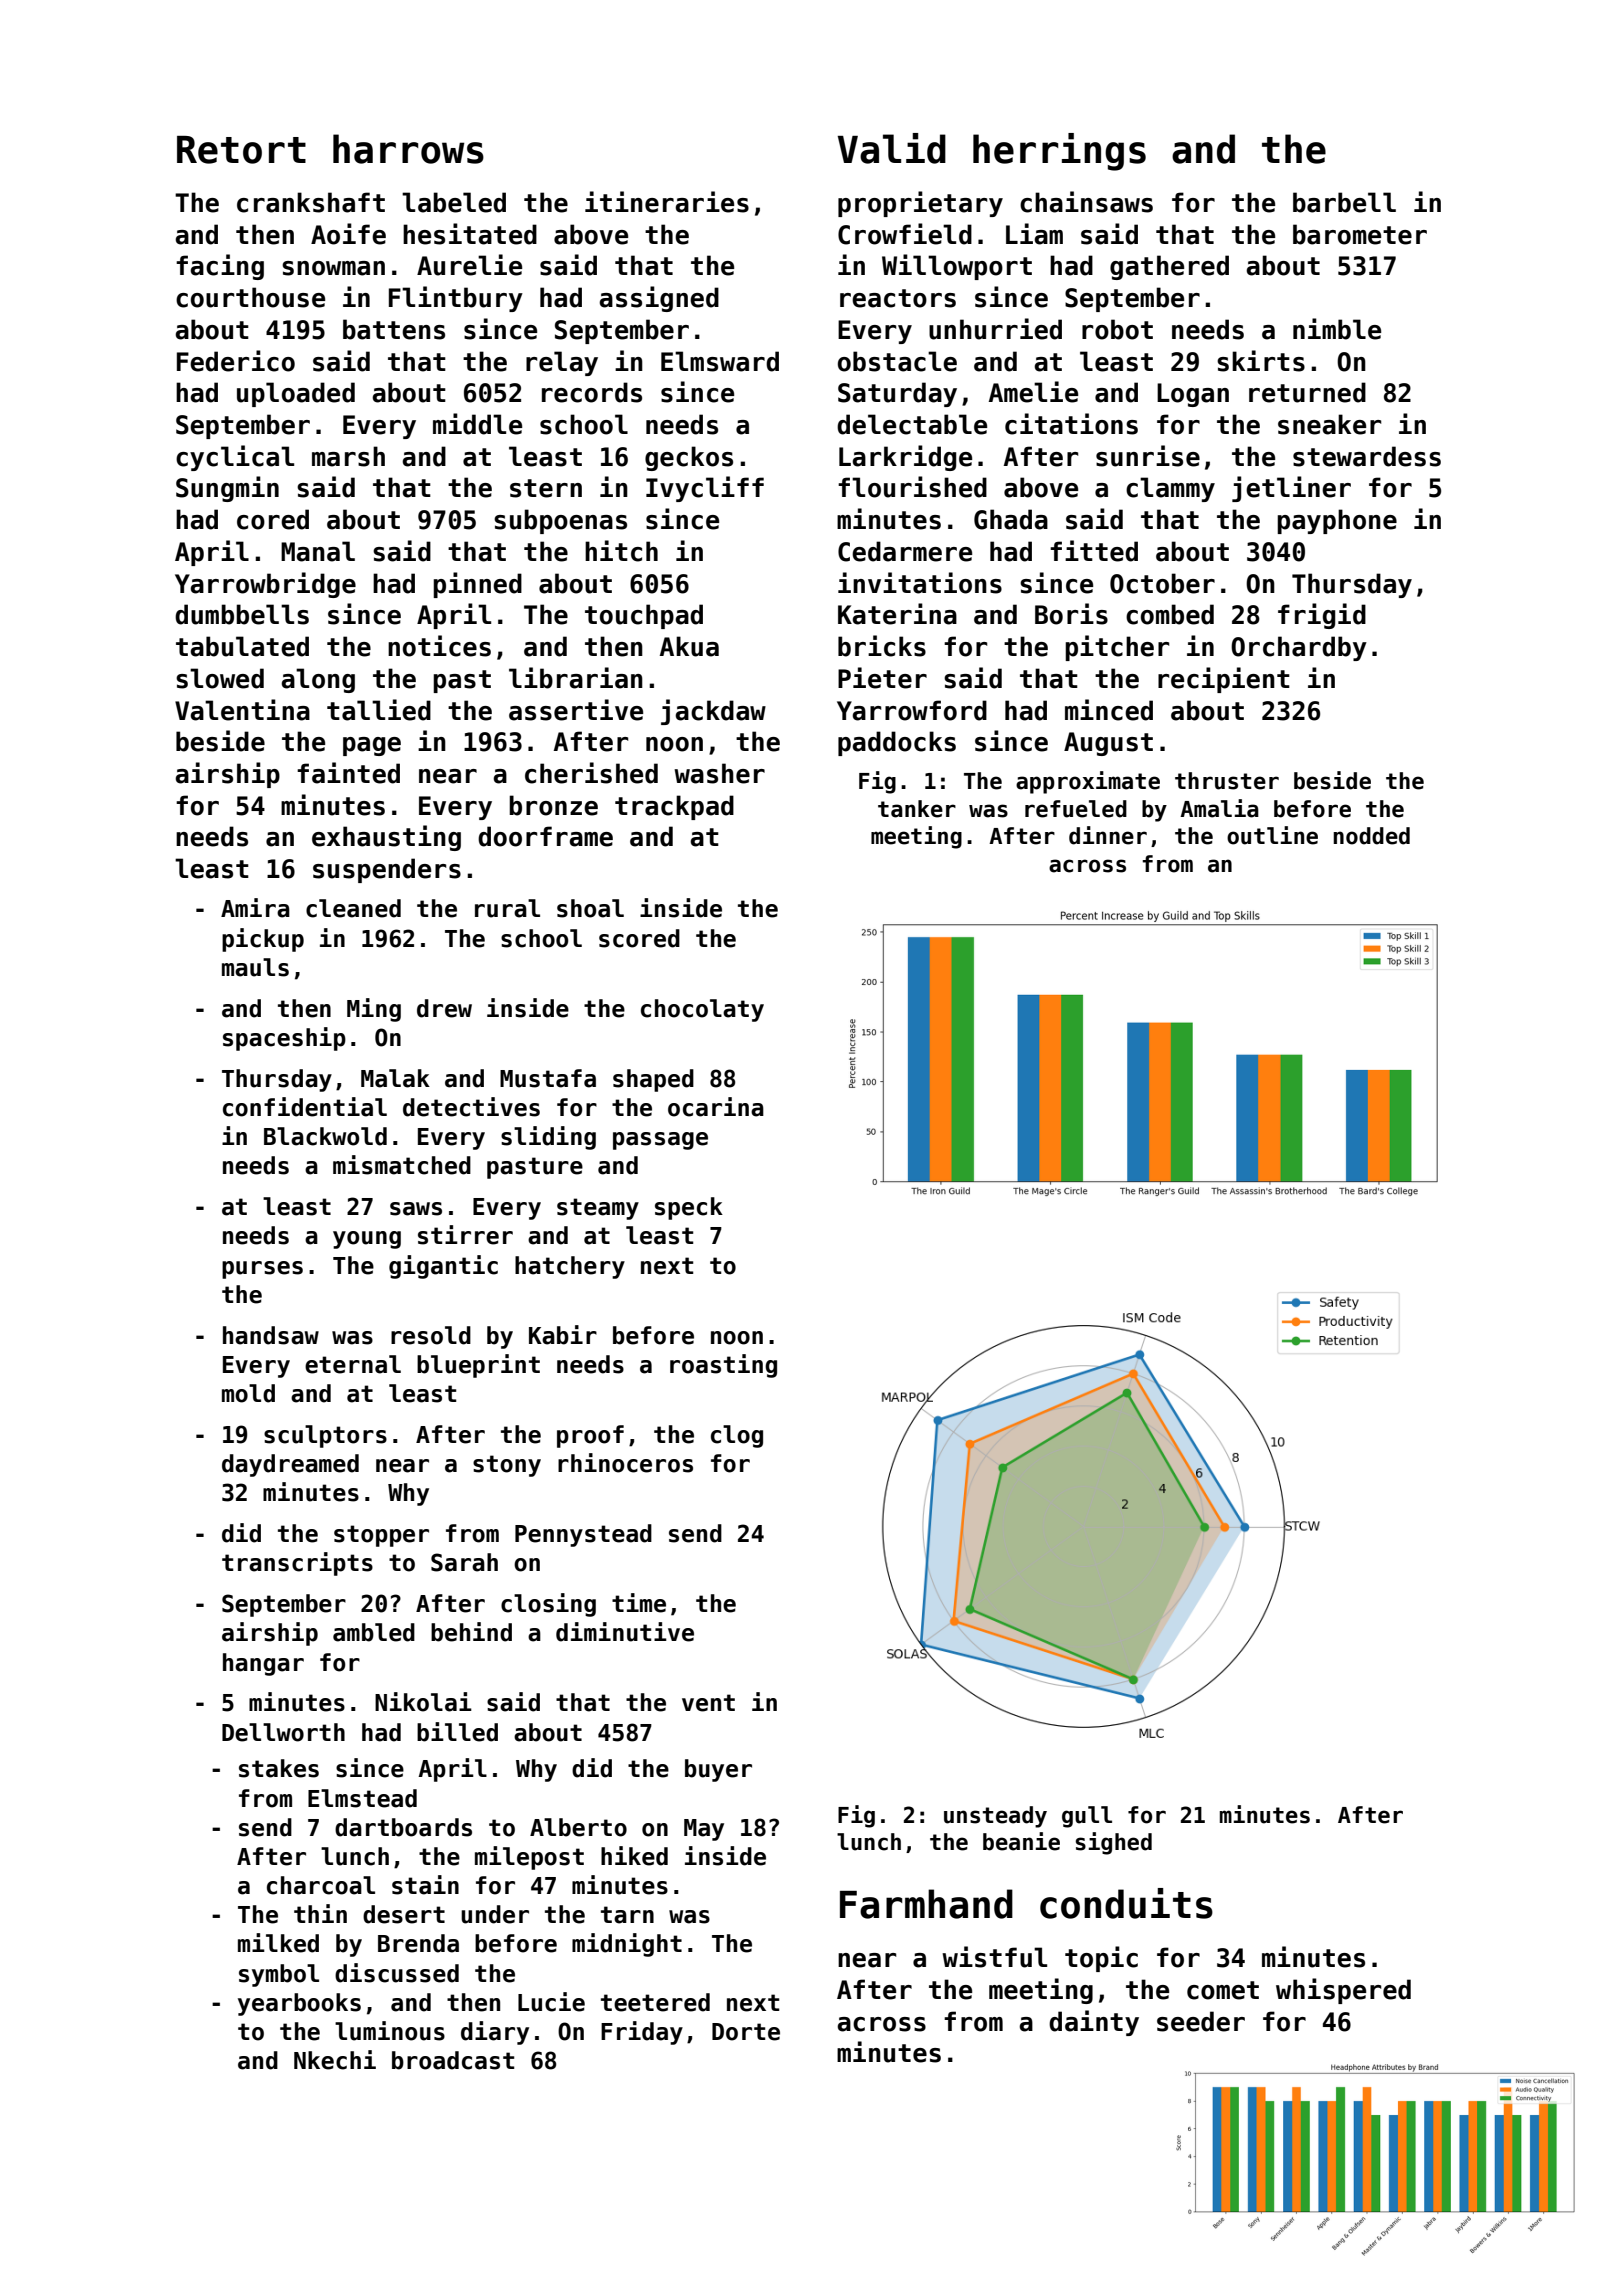 The image size is (1620, 2292). Describe the element at coordinates (242, 614) in the image. I see `dumbbells` at that location.
